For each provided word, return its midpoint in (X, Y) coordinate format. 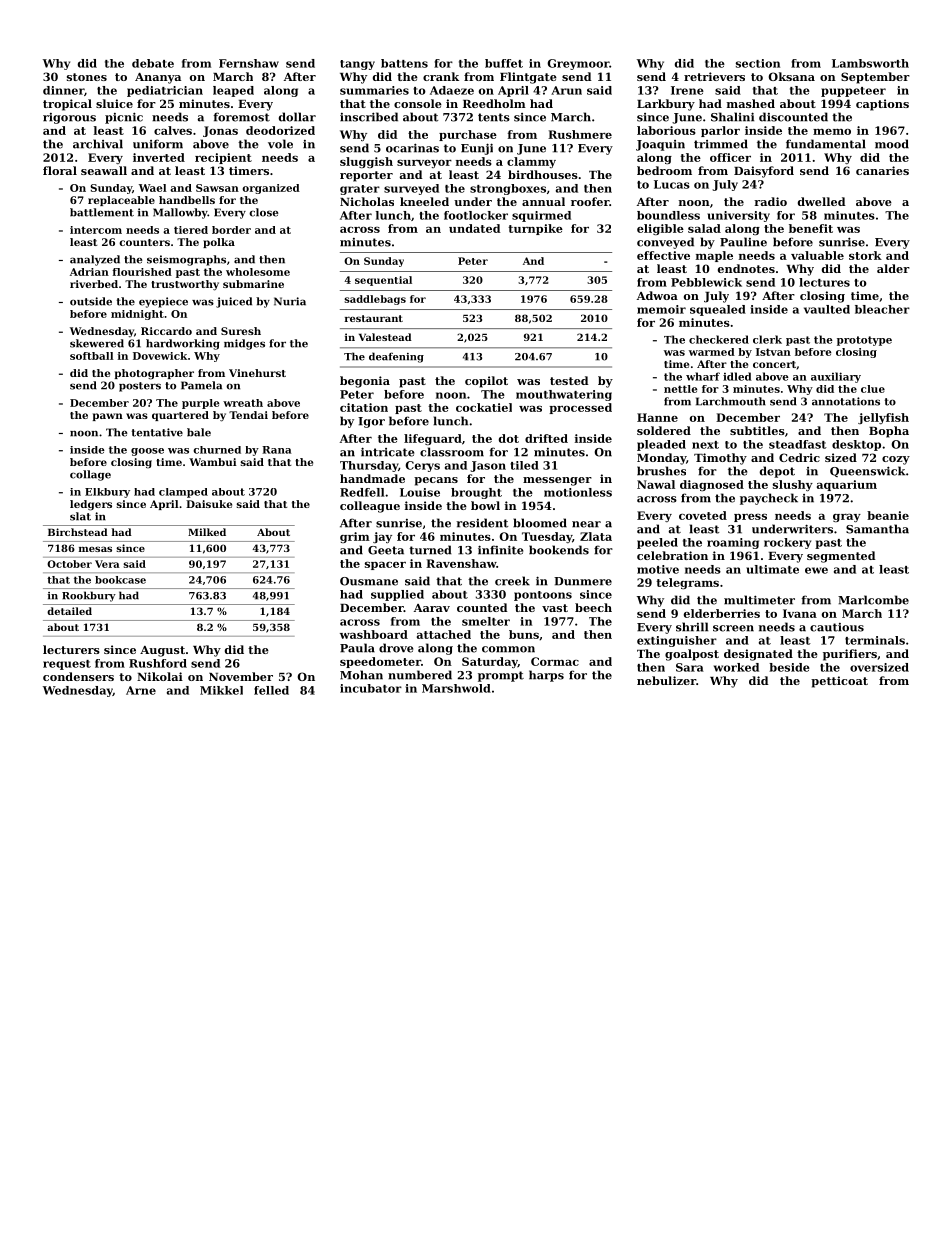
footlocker (476, 215)
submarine (253, 284)
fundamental (826, 144)
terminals (875, 640)
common (508, 649)
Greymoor (578, 64)
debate (153, 63)
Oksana (792, 76)
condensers (78, 676)
